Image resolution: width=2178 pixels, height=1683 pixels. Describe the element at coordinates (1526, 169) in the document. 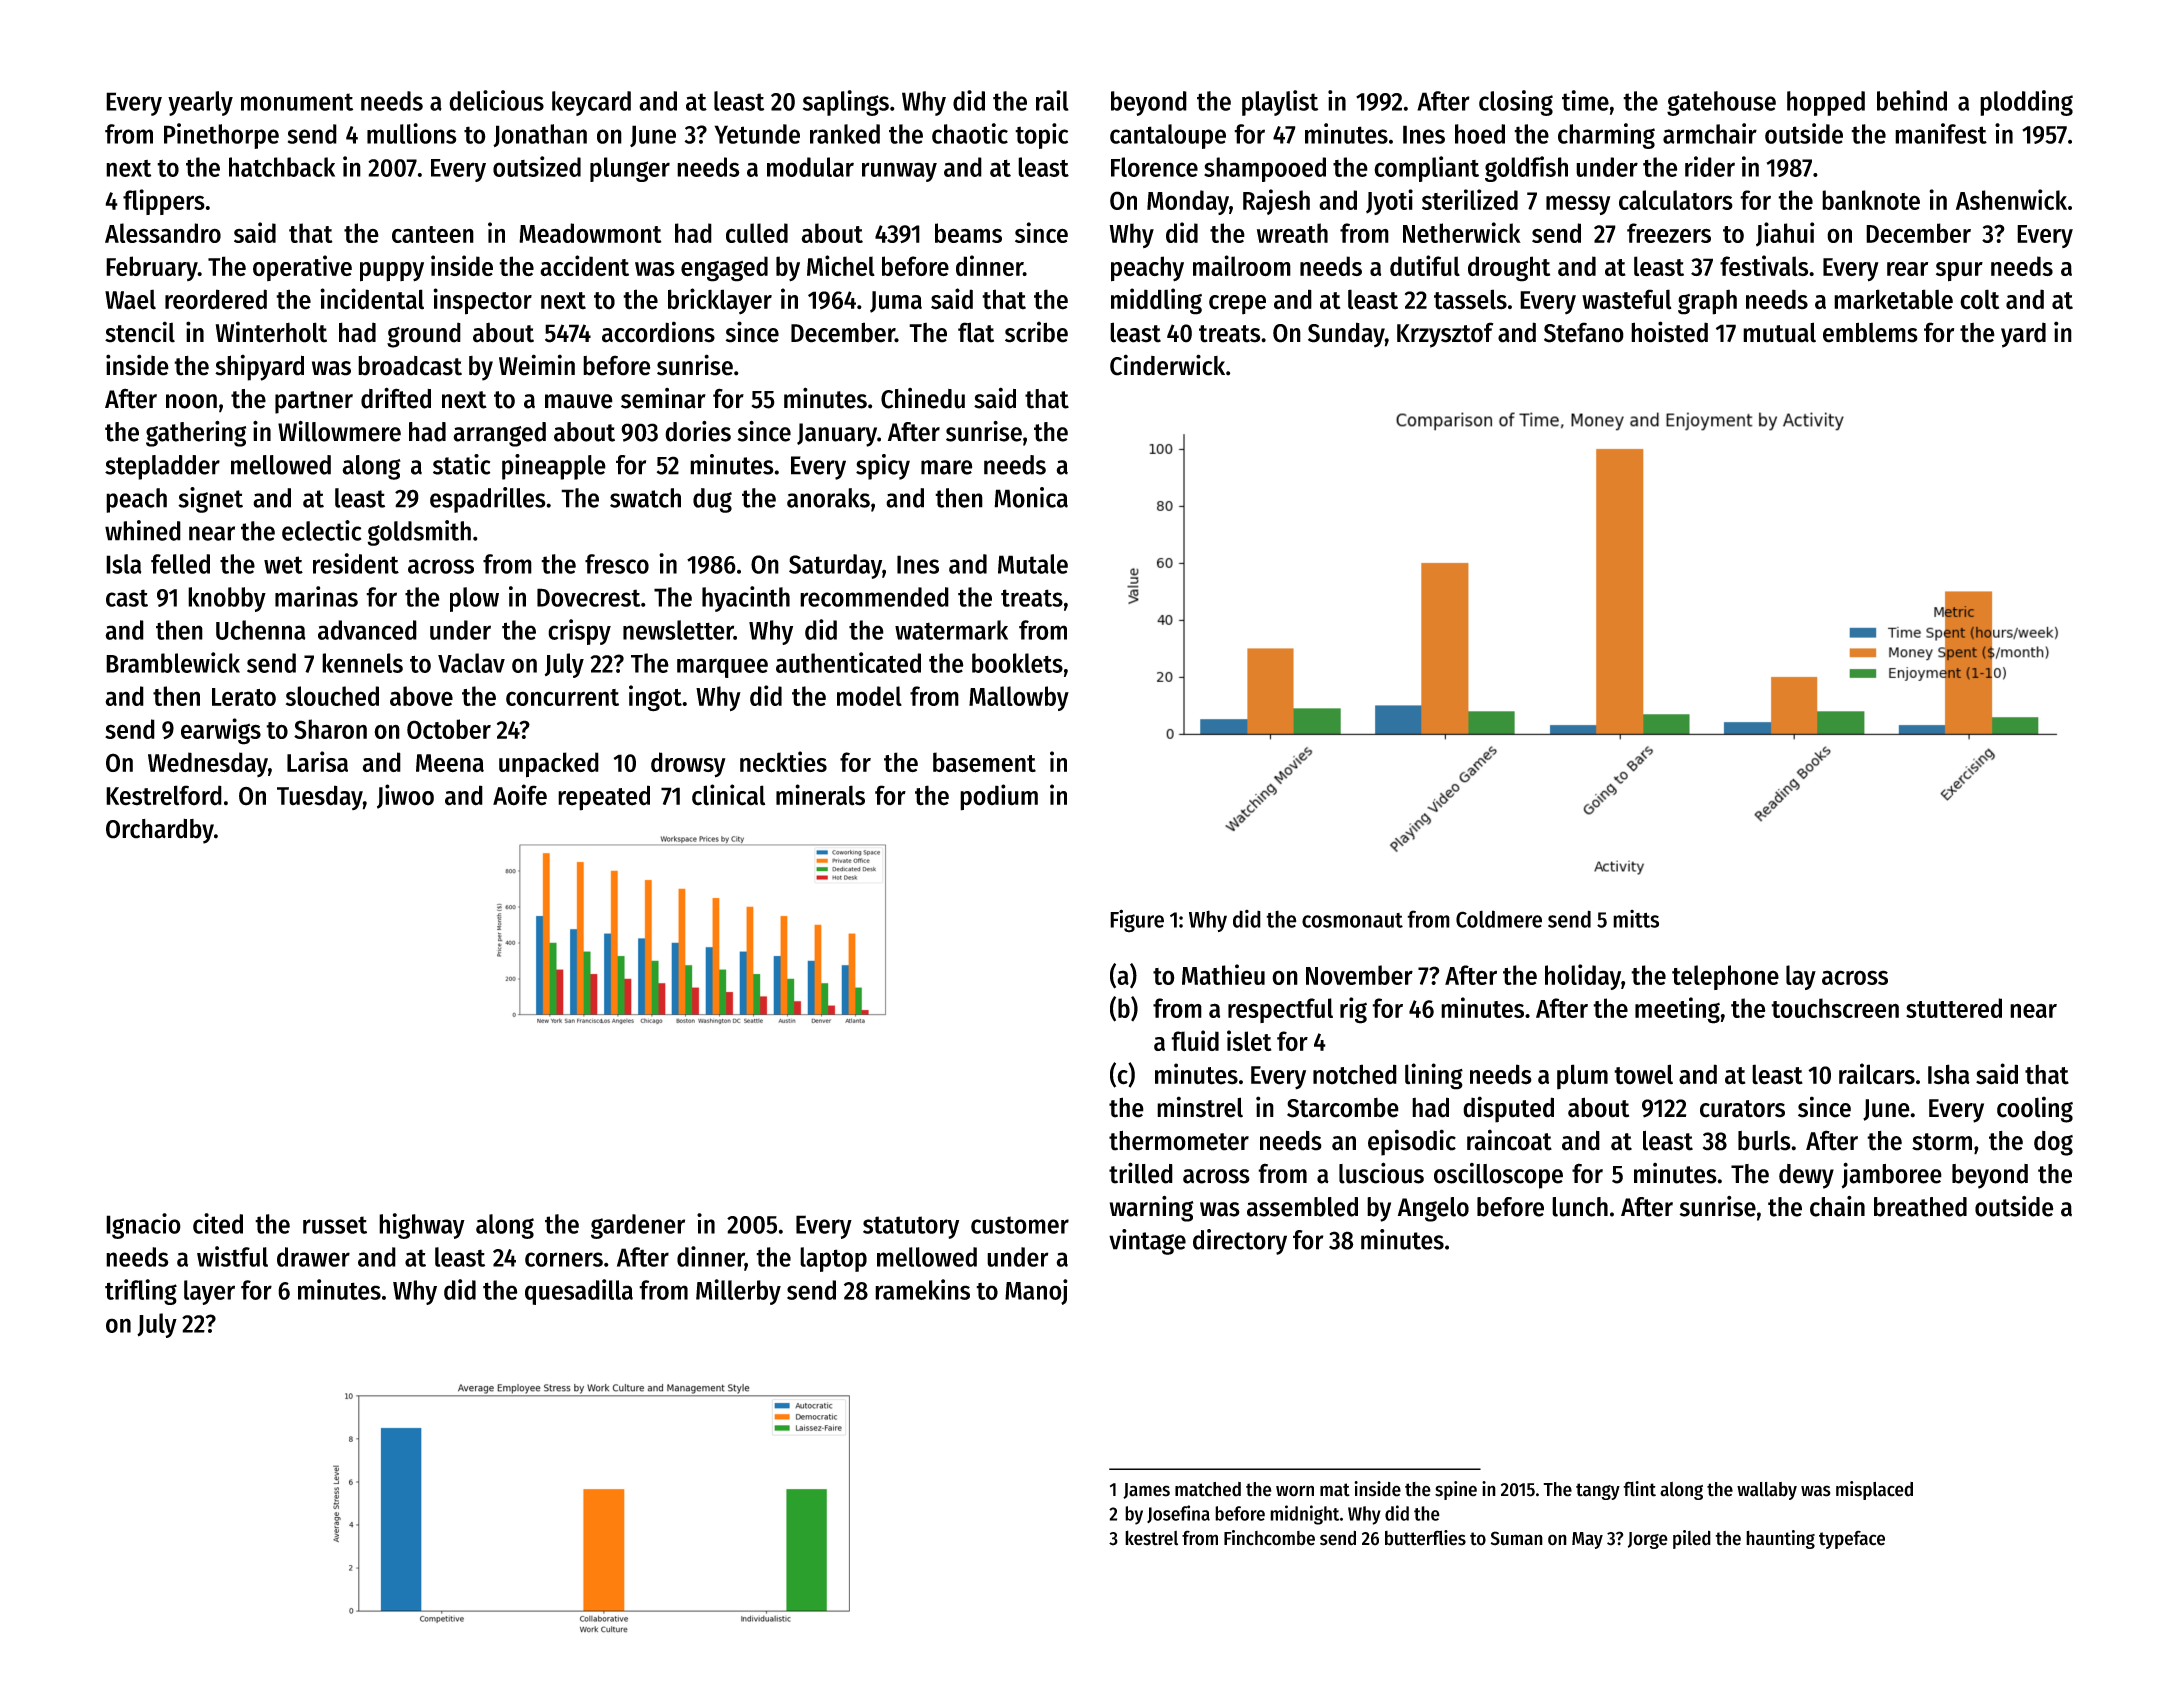

I see `goldfish` at that location.
